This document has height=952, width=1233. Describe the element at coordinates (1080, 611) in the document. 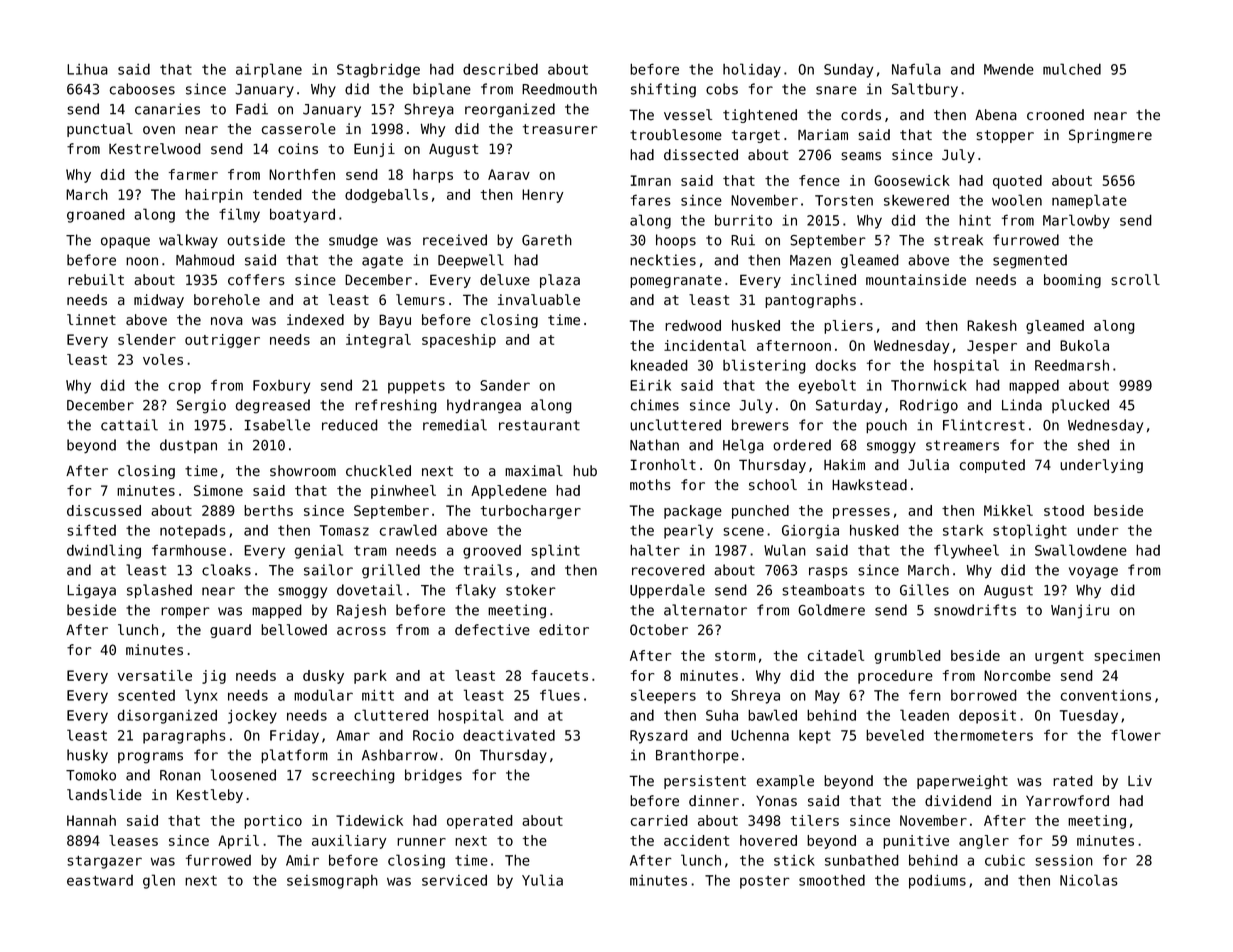

I see `Wanjiru` at that location.
